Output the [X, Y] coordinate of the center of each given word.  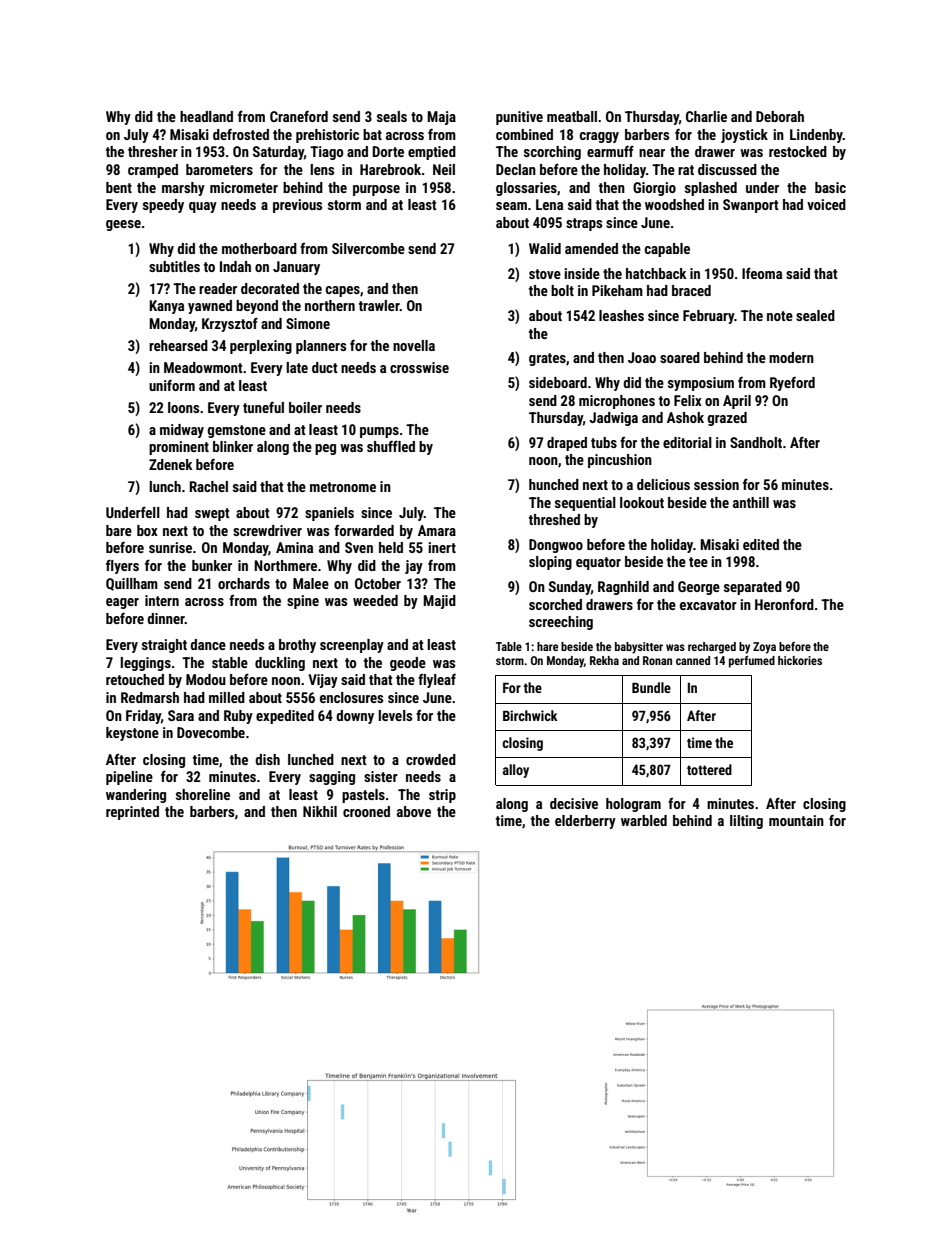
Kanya [166, 307]
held [391, 547]
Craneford [299, 116]
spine [303, 602]
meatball [572, 116]
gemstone [236, 431]
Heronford [784, 604]
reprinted [132, 813]
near [652, 153]
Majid [439, 602]
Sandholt [756, 442]
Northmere [285, 565]
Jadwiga [613, 419]
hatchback [656, 273]
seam [511, 206]
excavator [708, 605]
